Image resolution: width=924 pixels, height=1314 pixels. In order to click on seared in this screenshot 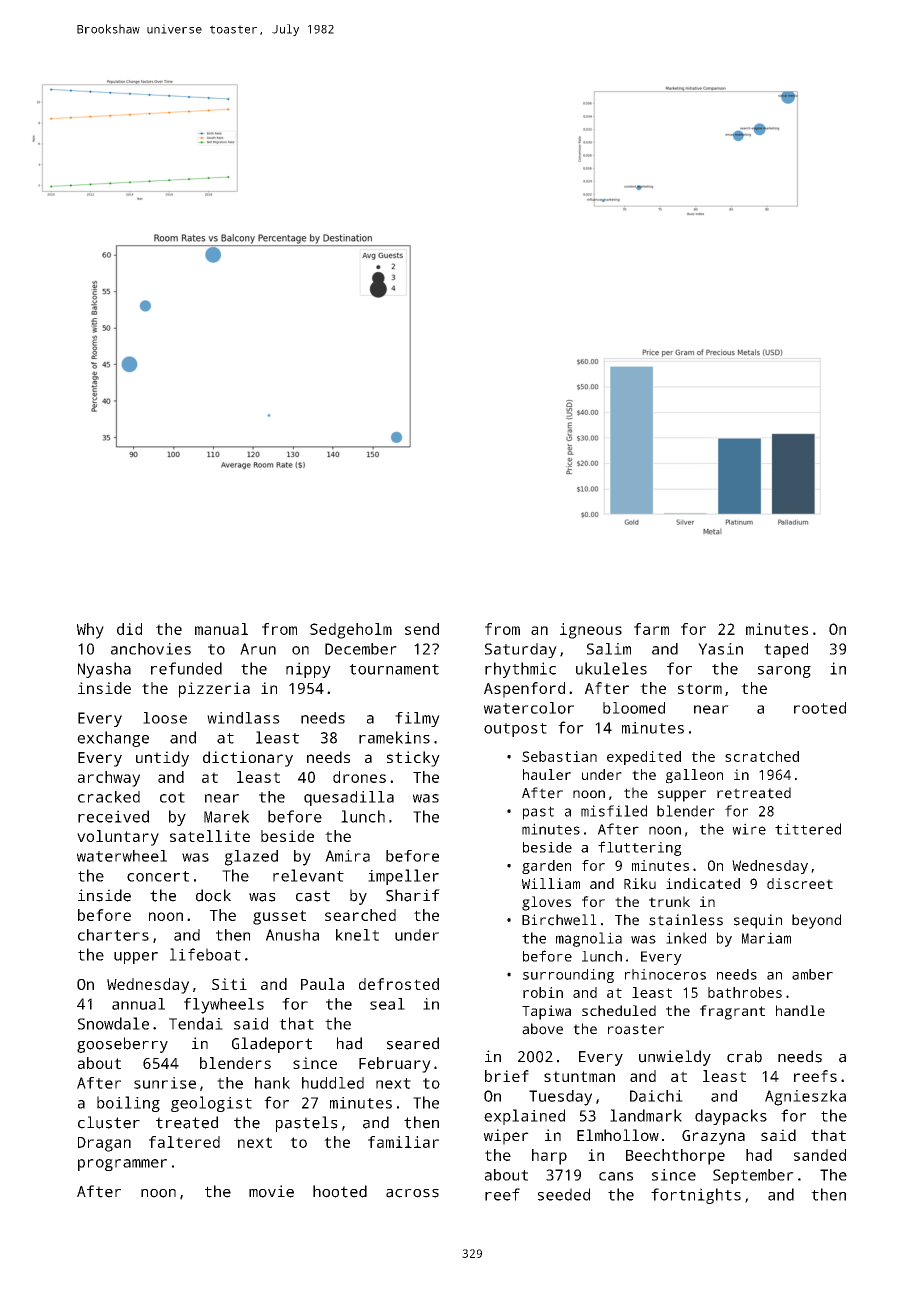, I will do `click(413, 1043)`.
